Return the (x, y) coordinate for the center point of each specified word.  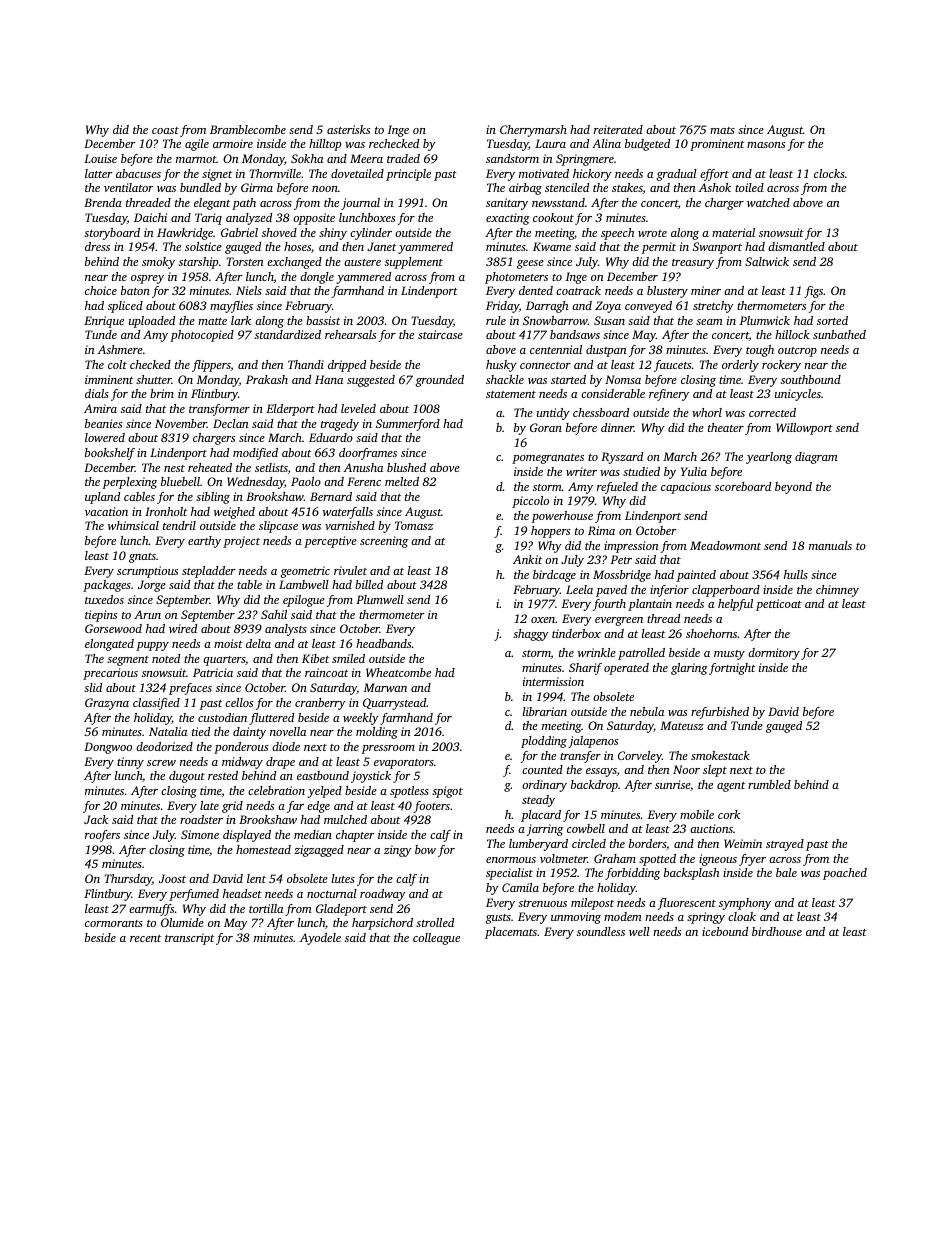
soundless (601, 931)
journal (360, 204)
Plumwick (765, 320)
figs (813, 292)
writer (581, 471)
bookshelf (110, 454)
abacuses (138, 173)
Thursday (128, 880)
